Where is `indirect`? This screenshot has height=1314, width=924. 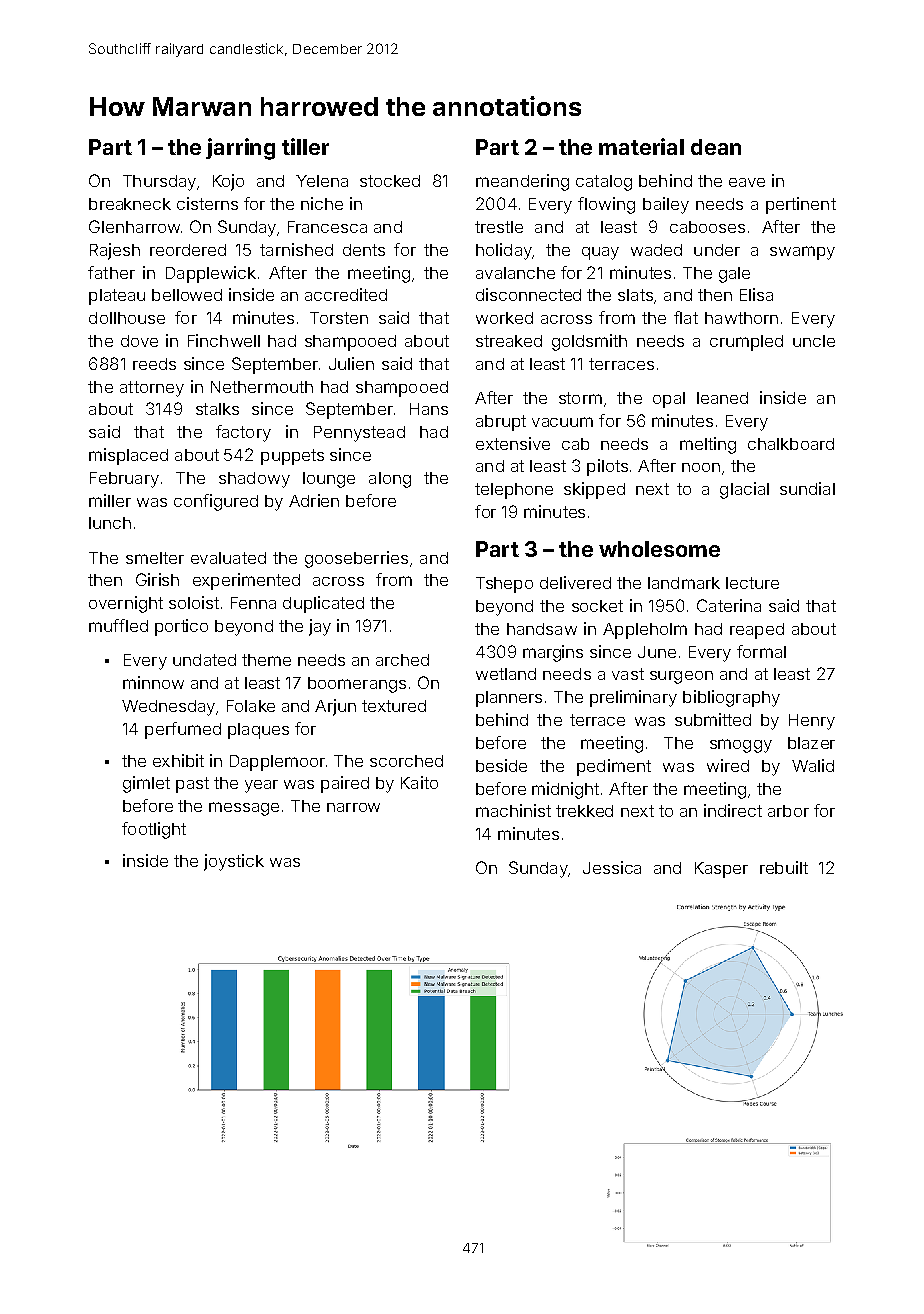
indirect is located at coordinates (733, 810).
